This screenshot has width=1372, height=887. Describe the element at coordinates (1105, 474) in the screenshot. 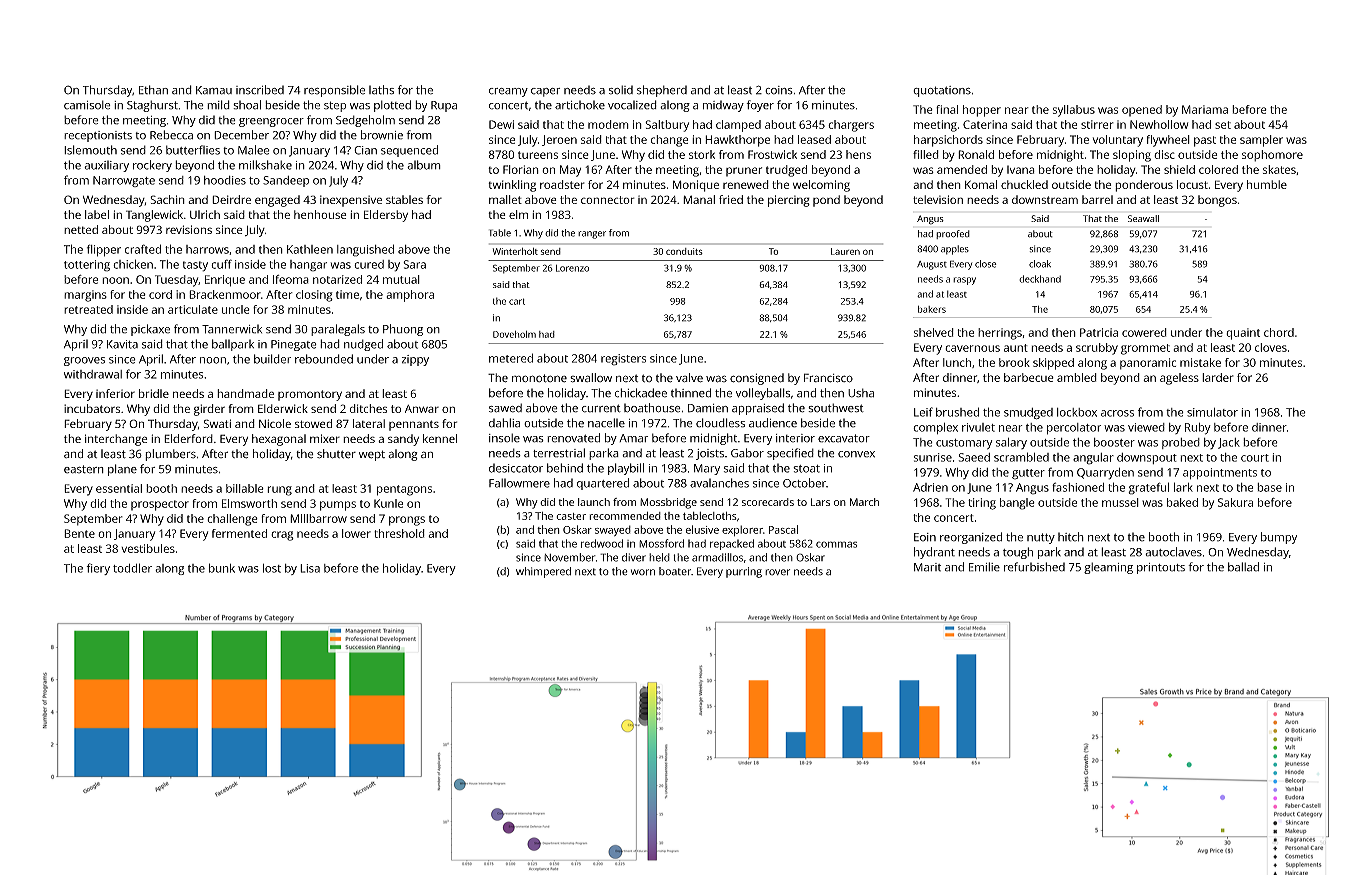

I see `Quarryden` at that location.
